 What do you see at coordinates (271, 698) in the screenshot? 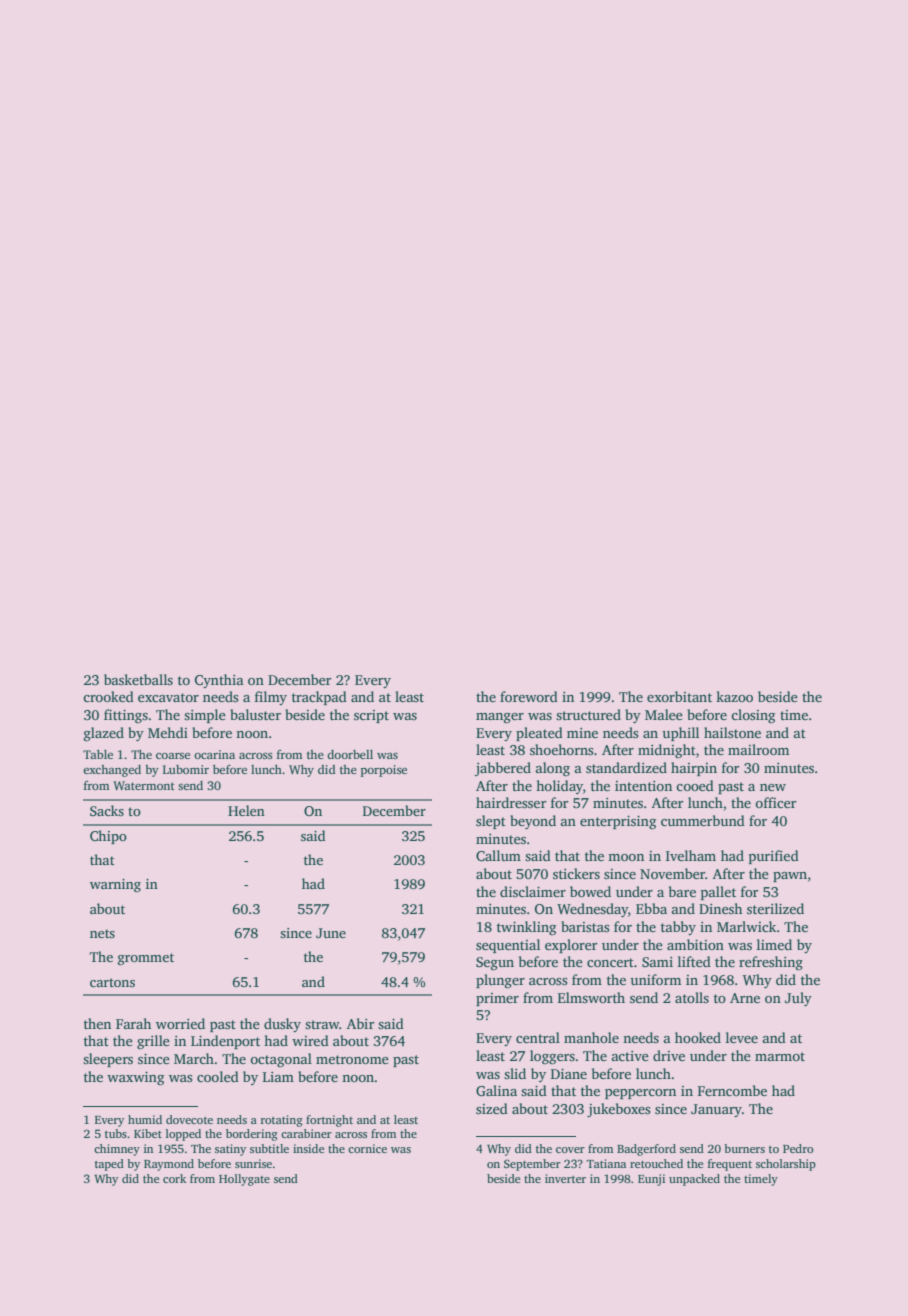
I see `filmy` at bounding box center [271, 698].
